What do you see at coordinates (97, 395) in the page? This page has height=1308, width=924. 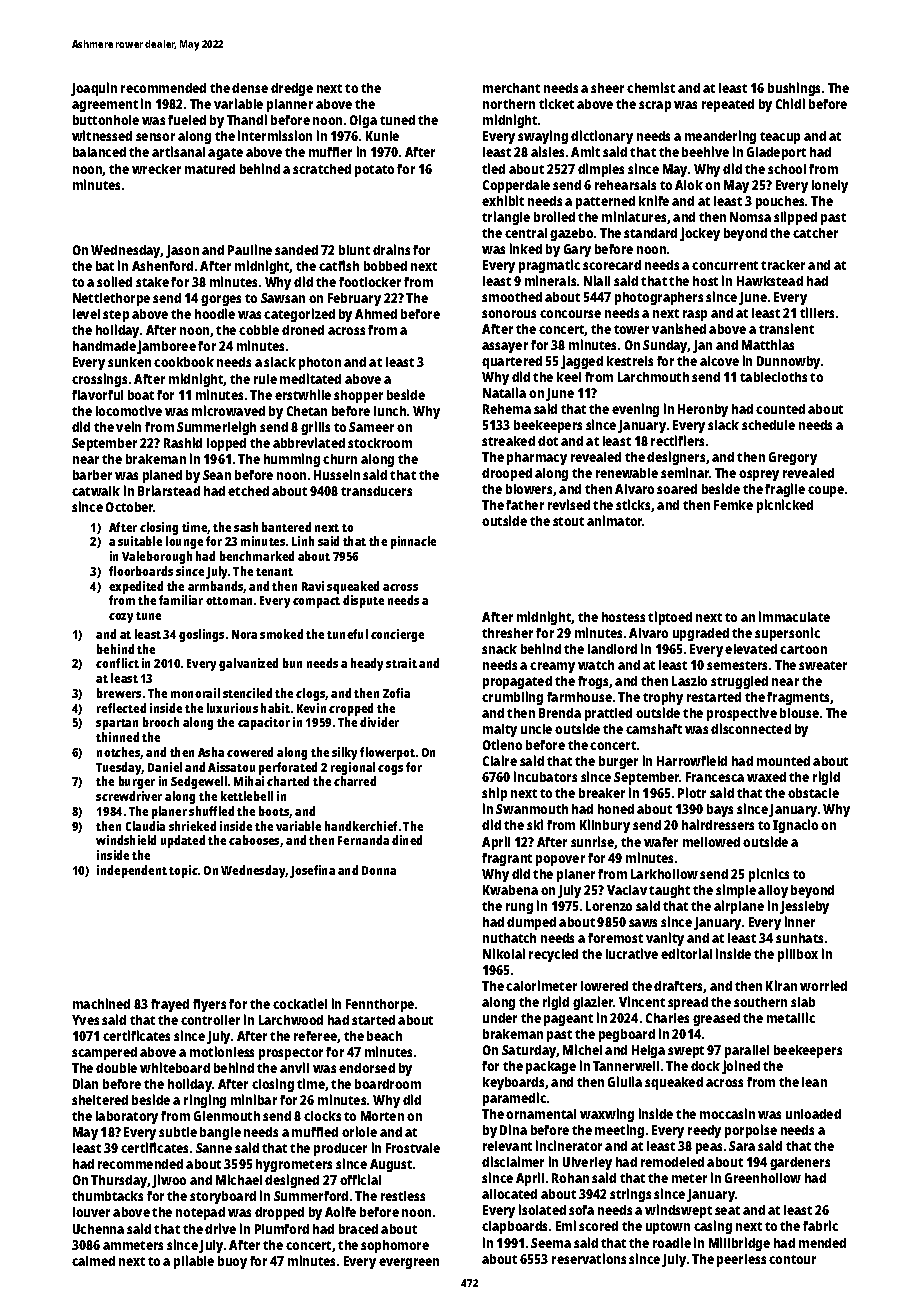 I see `flavorful` at bounding box center [97, 395].
